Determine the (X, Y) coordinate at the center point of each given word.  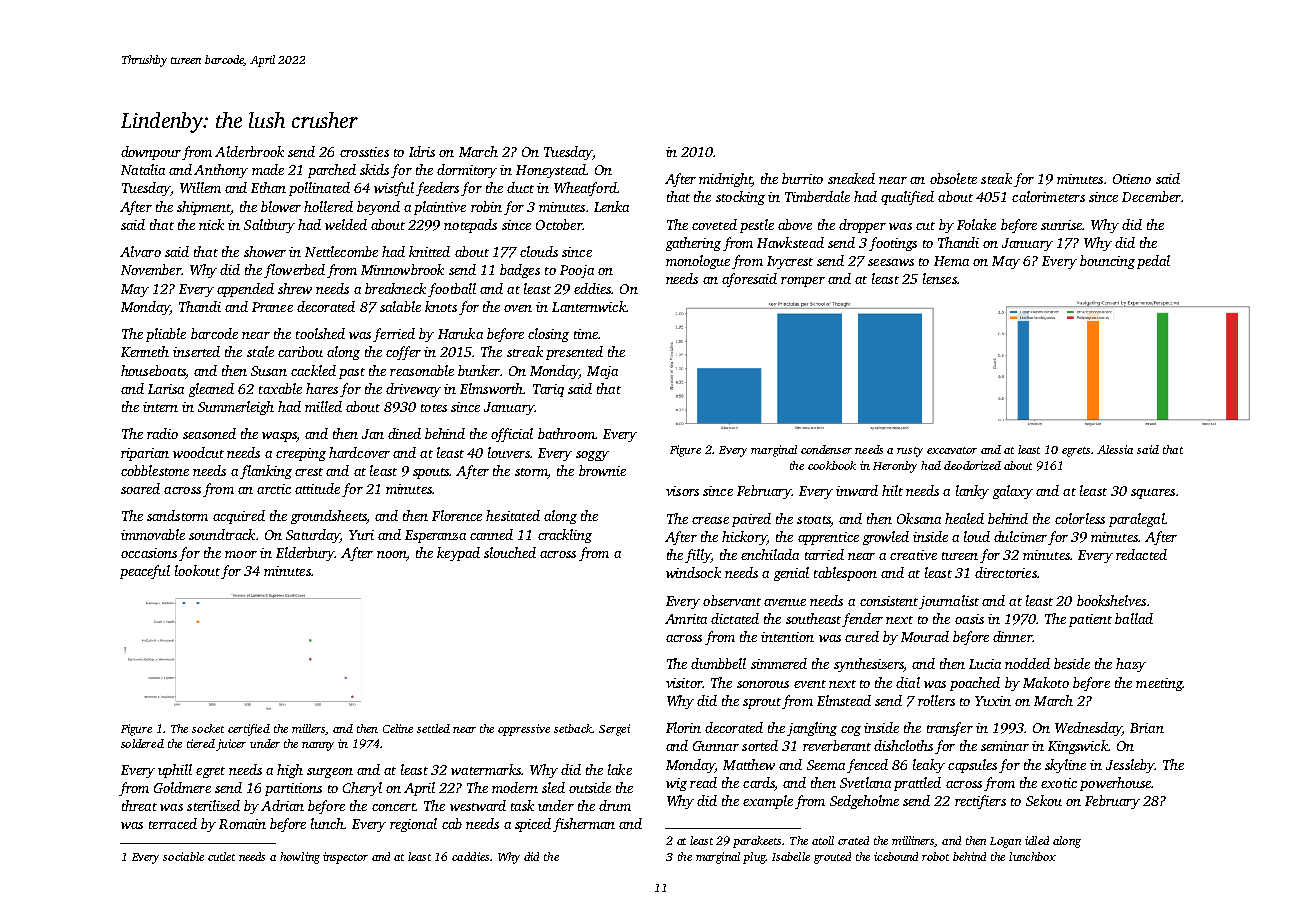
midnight (725, 180)
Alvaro (140, 251)
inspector (345, 858)
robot (935, 856)
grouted (832, 858)
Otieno (1132, 179)
